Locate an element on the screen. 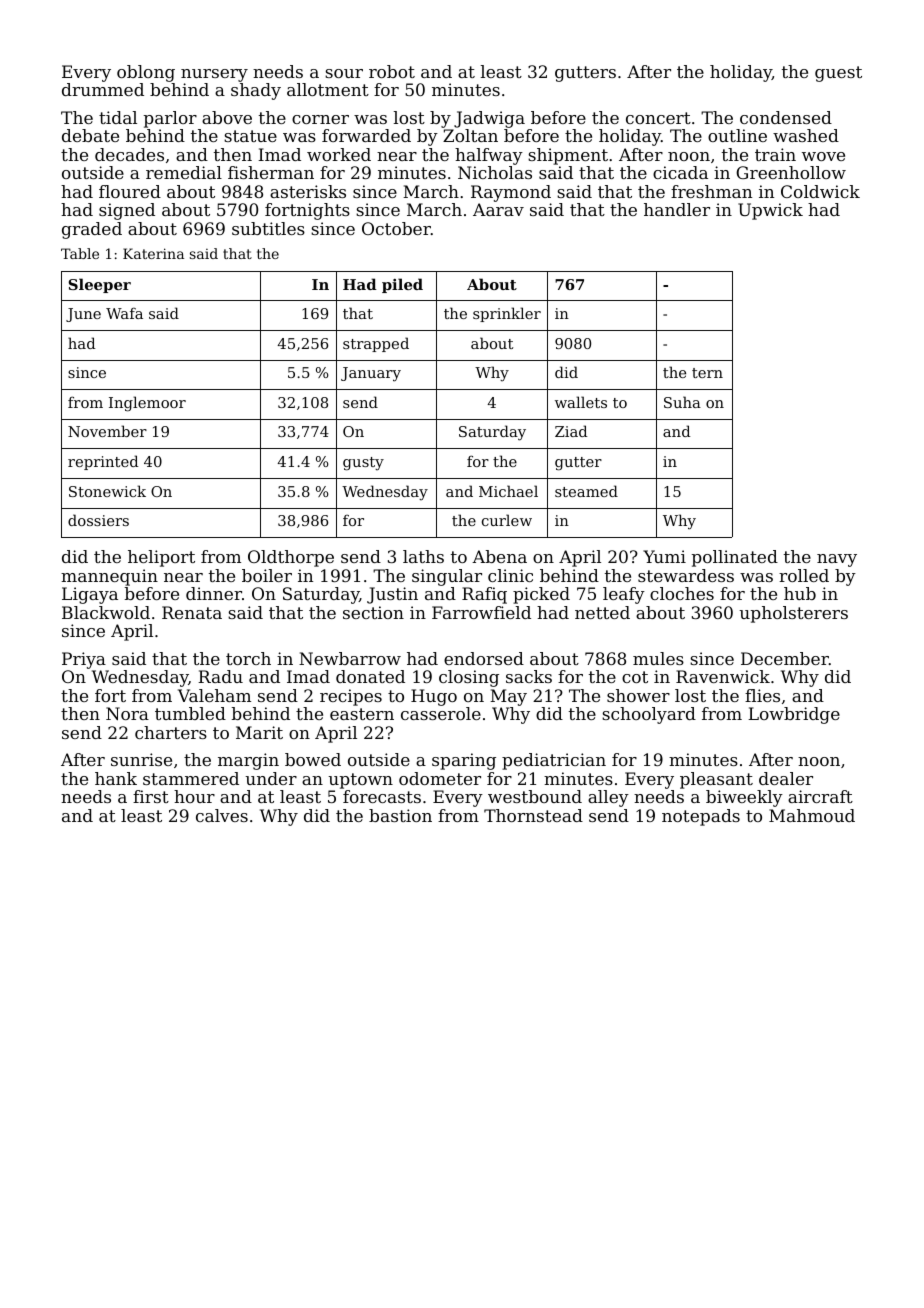 This screenshot has height=1308, width=924. torch is located at coordinates (248, 658).
